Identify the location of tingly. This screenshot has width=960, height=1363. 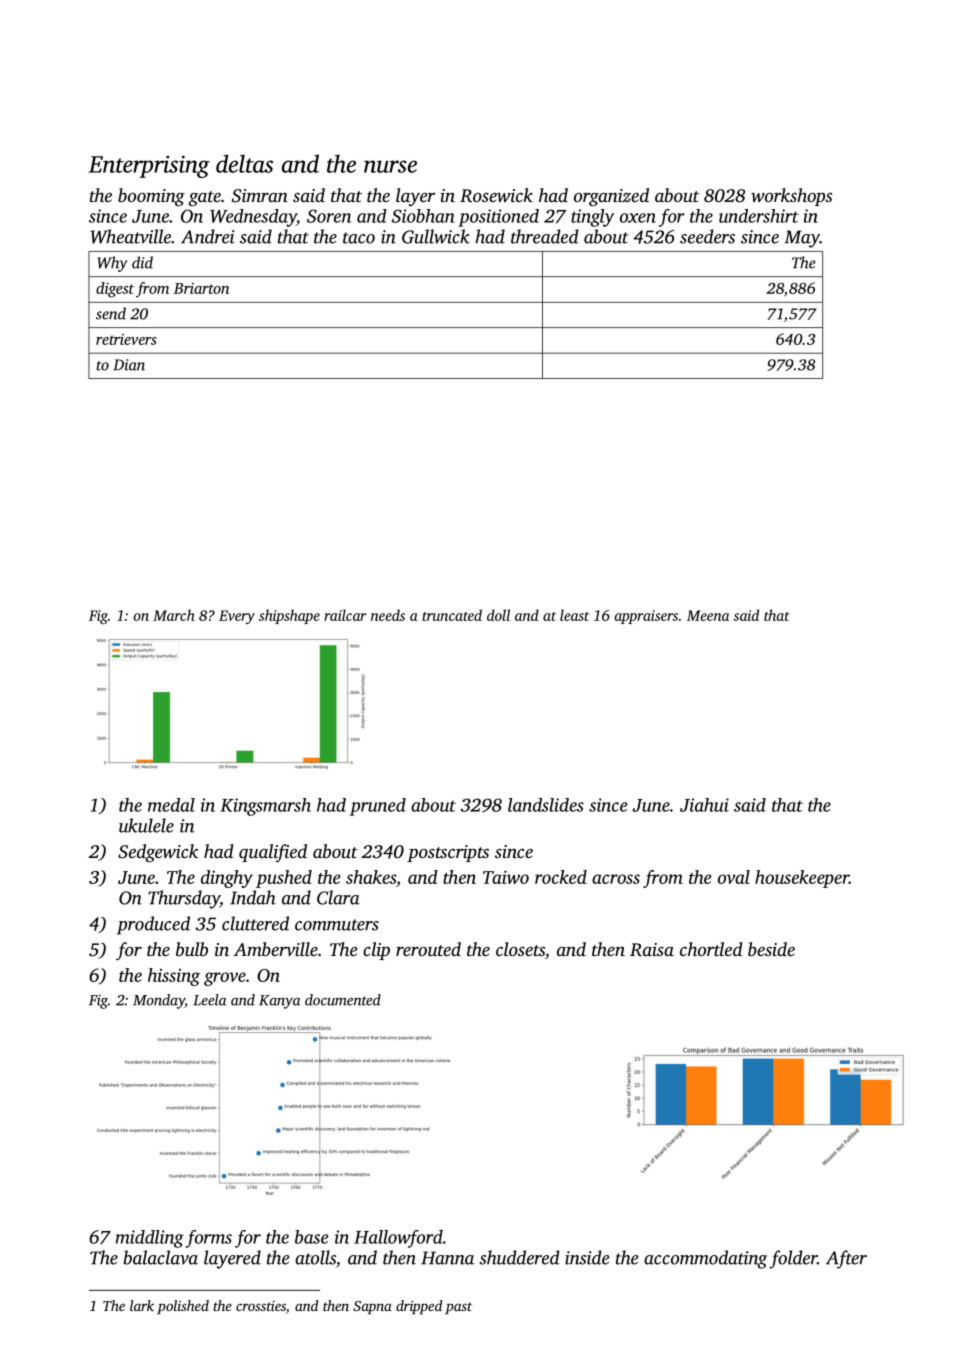
(592, 218).
